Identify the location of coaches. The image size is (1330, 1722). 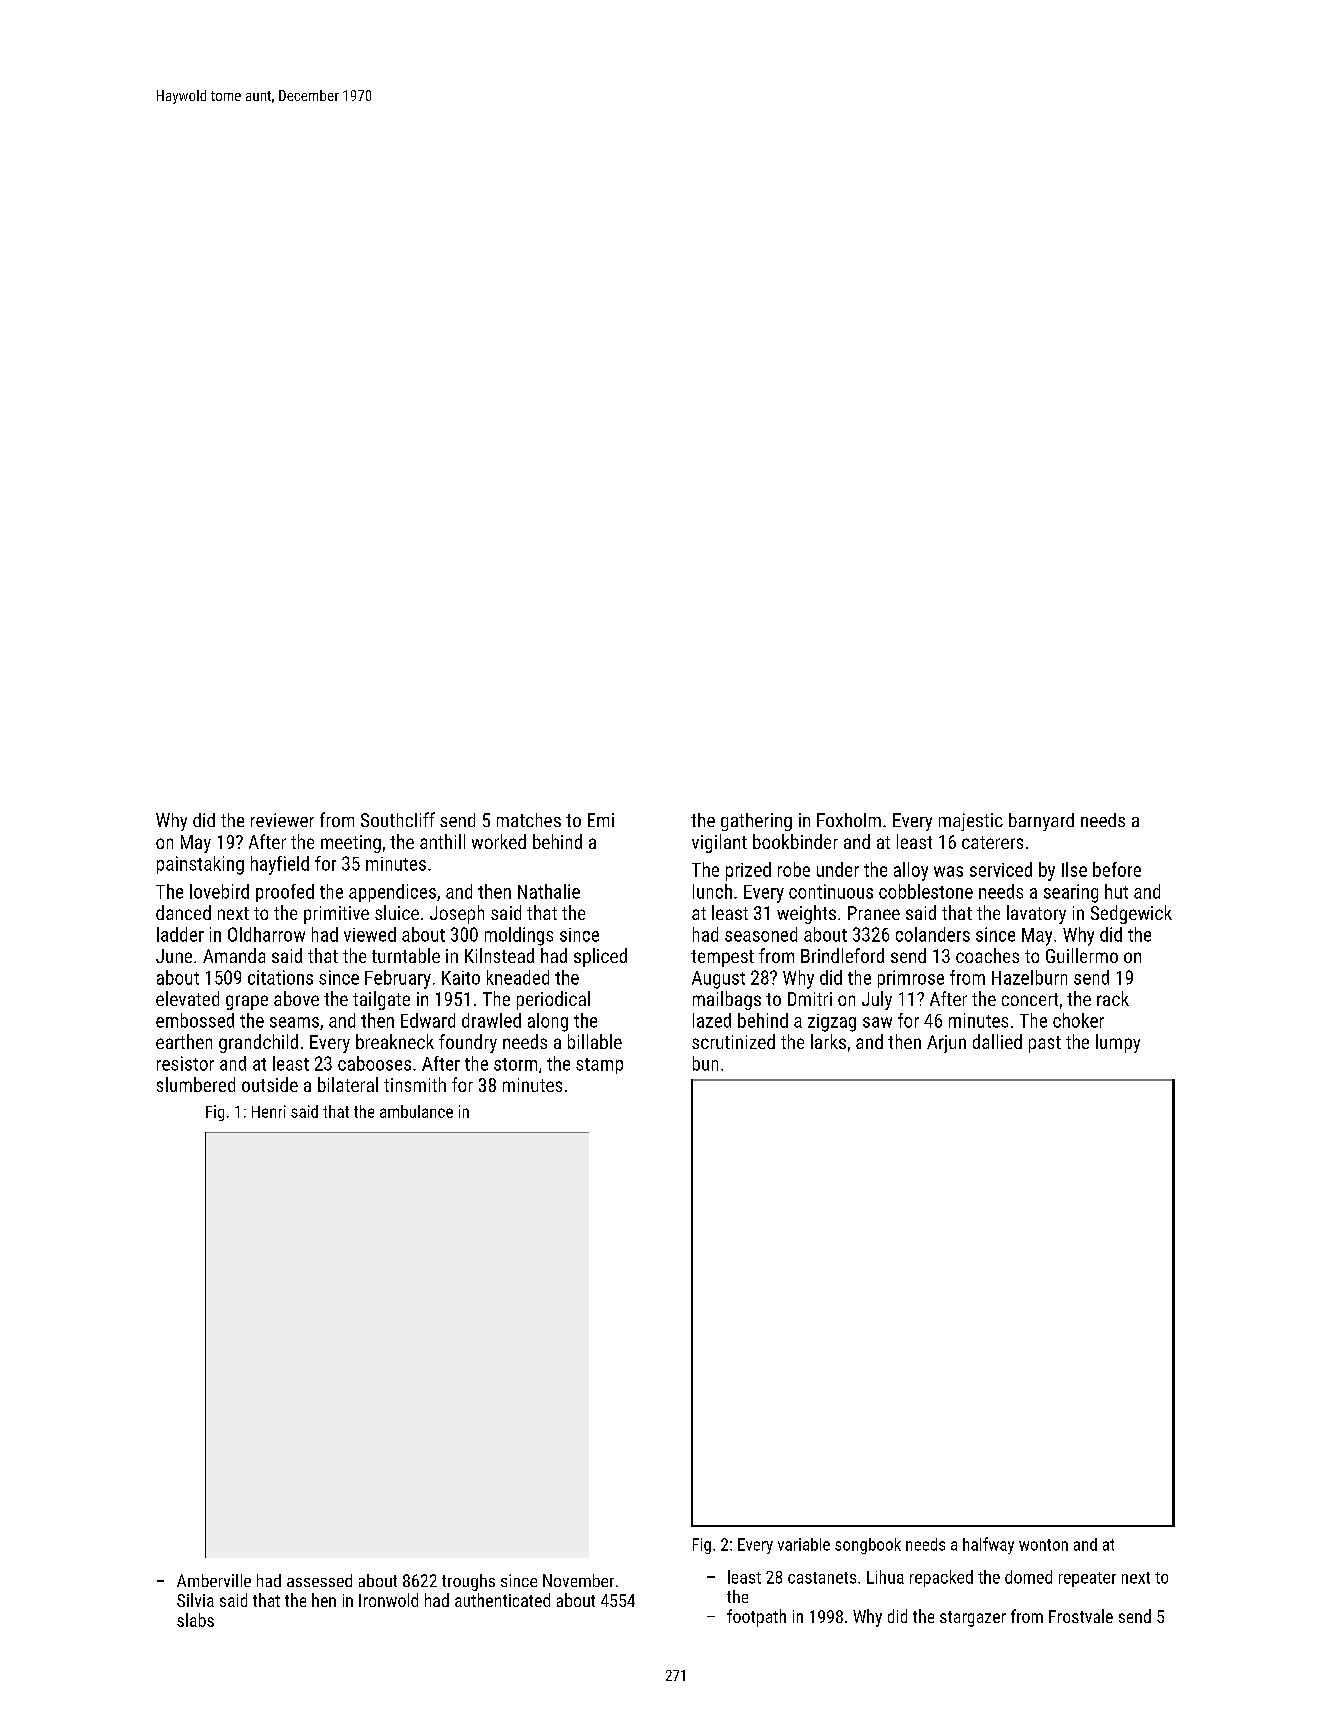
(987, 955).
